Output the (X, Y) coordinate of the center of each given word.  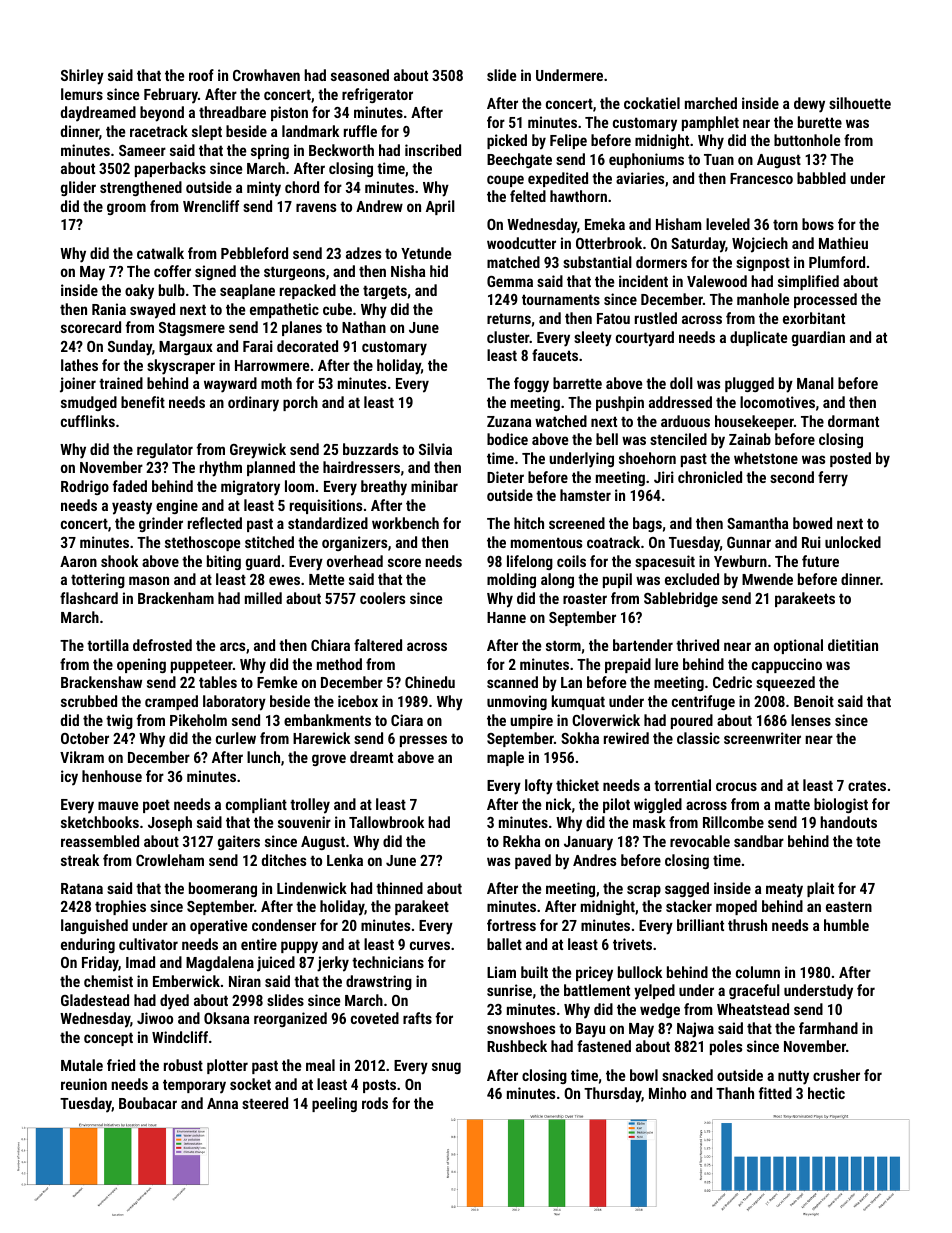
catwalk (160, 253)
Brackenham (176, 598)
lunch (263, 757)
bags (647, 524)
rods (375, 1103)
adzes (363, 253)
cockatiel (652, 103)
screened (577, 523)
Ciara (407, 720)
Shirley (82, 77)
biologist (841, 805)
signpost (763, 263)
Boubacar (148, 1103)
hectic (826, 1093)
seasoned (360, 75)
